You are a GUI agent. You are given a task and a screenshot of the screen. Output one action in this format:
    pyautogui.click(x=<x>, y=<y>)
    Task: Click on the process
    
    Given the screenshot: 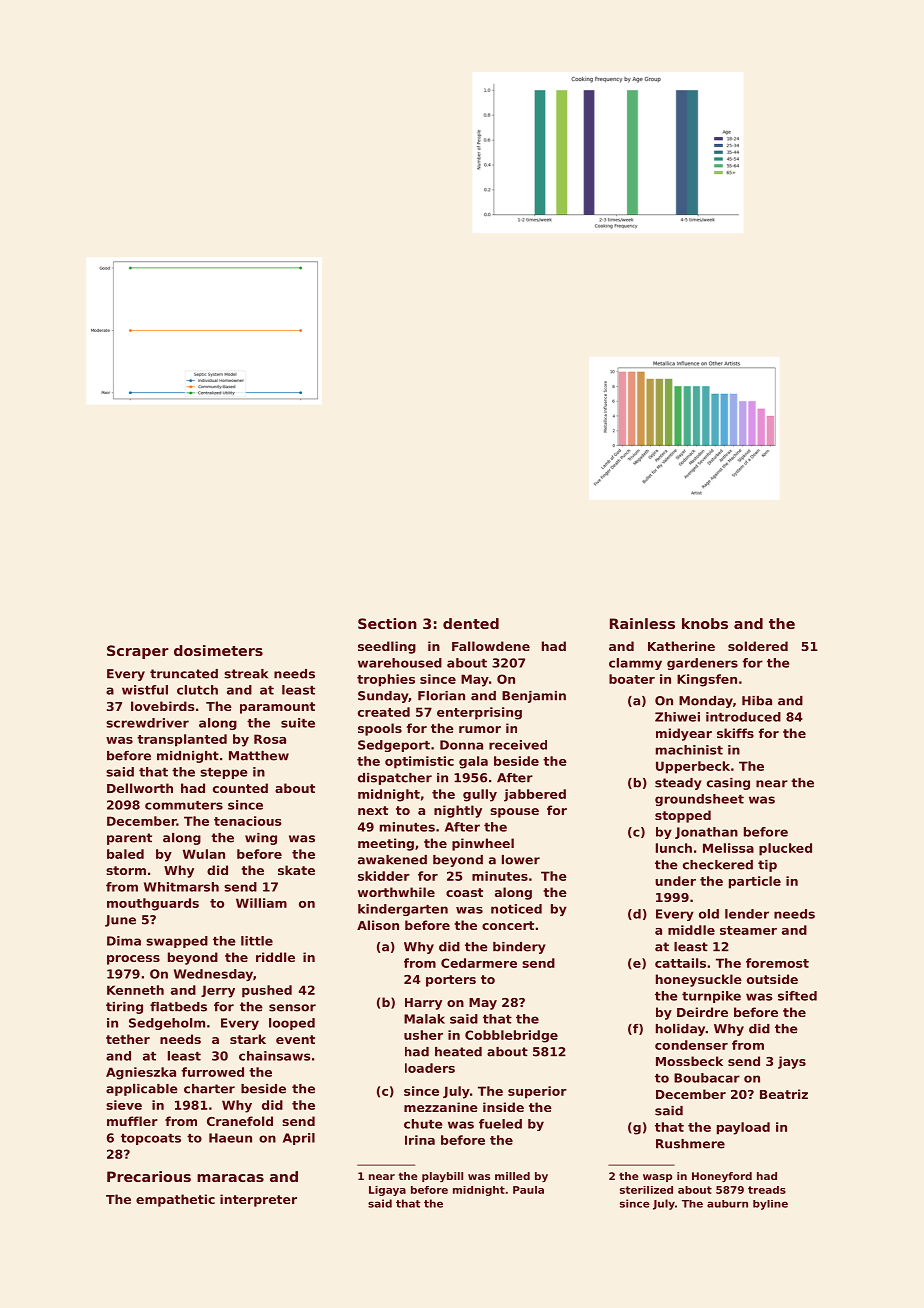 What is the action you would take?
    pyautogui.click(x=133, y=960)
